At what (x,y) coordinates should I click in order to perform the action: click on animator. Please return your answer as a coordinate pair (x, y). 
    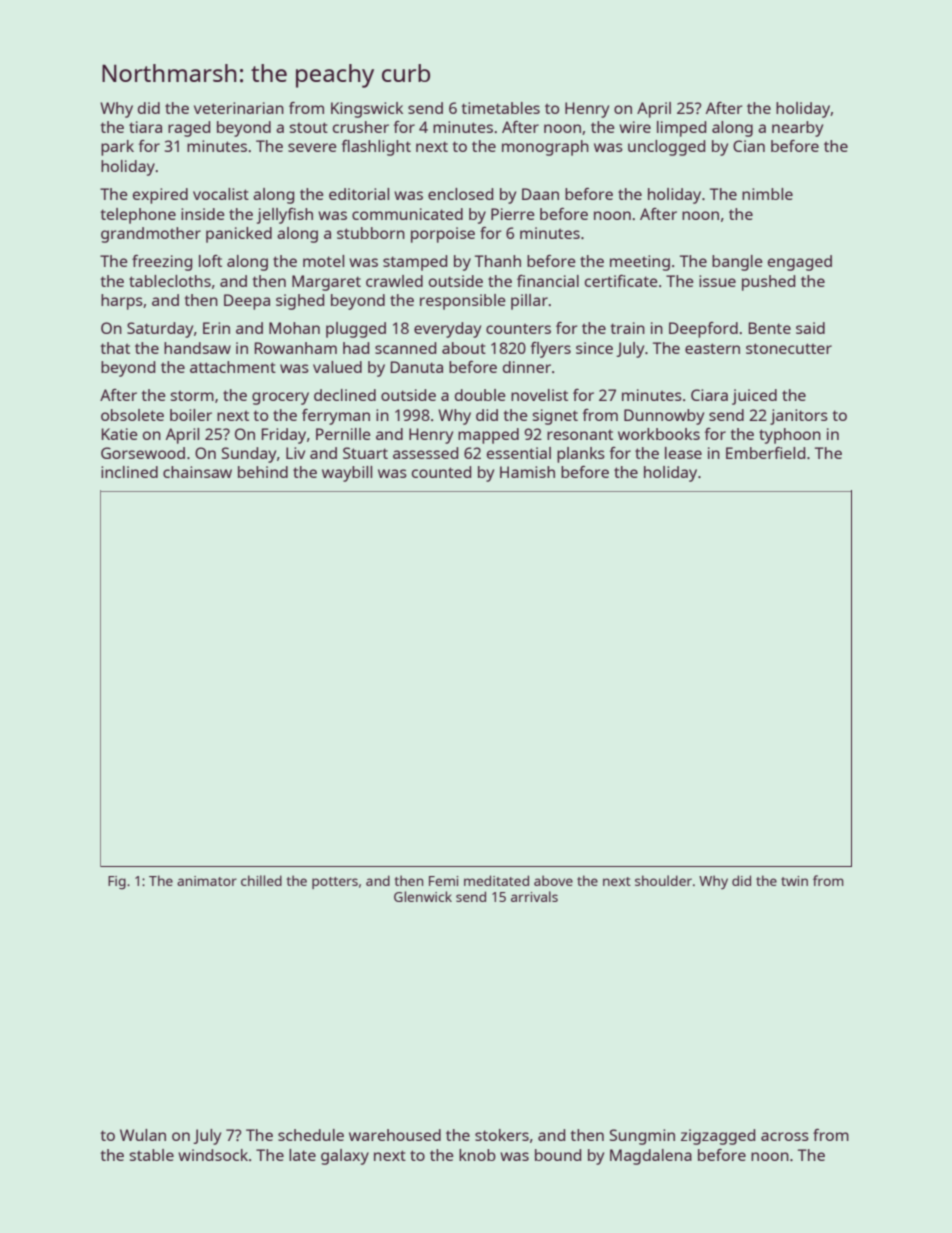
    Looking at the image, I should click on (207, 881).
